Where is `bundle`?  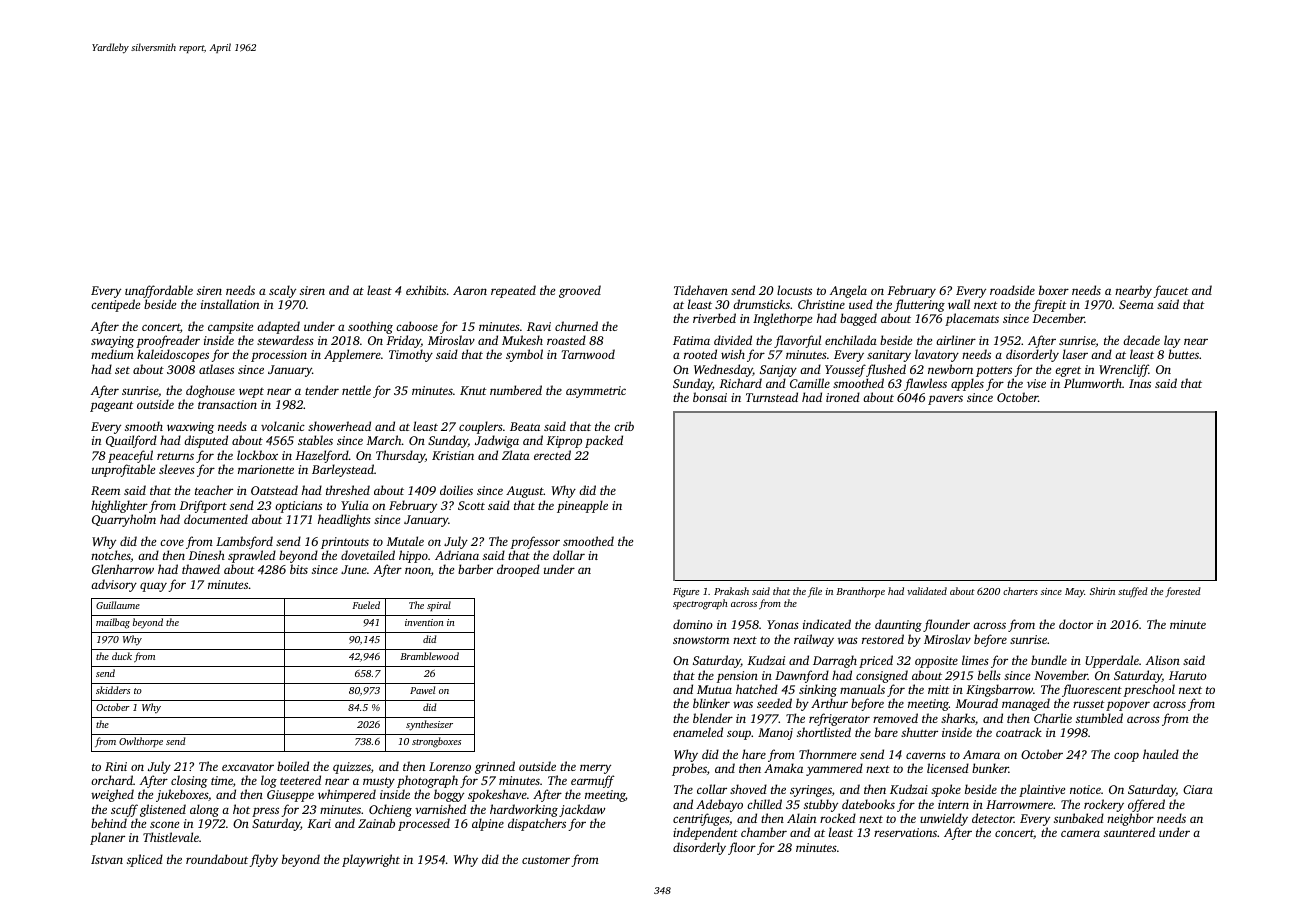 bundle is located at coordinates (1049, 660).
